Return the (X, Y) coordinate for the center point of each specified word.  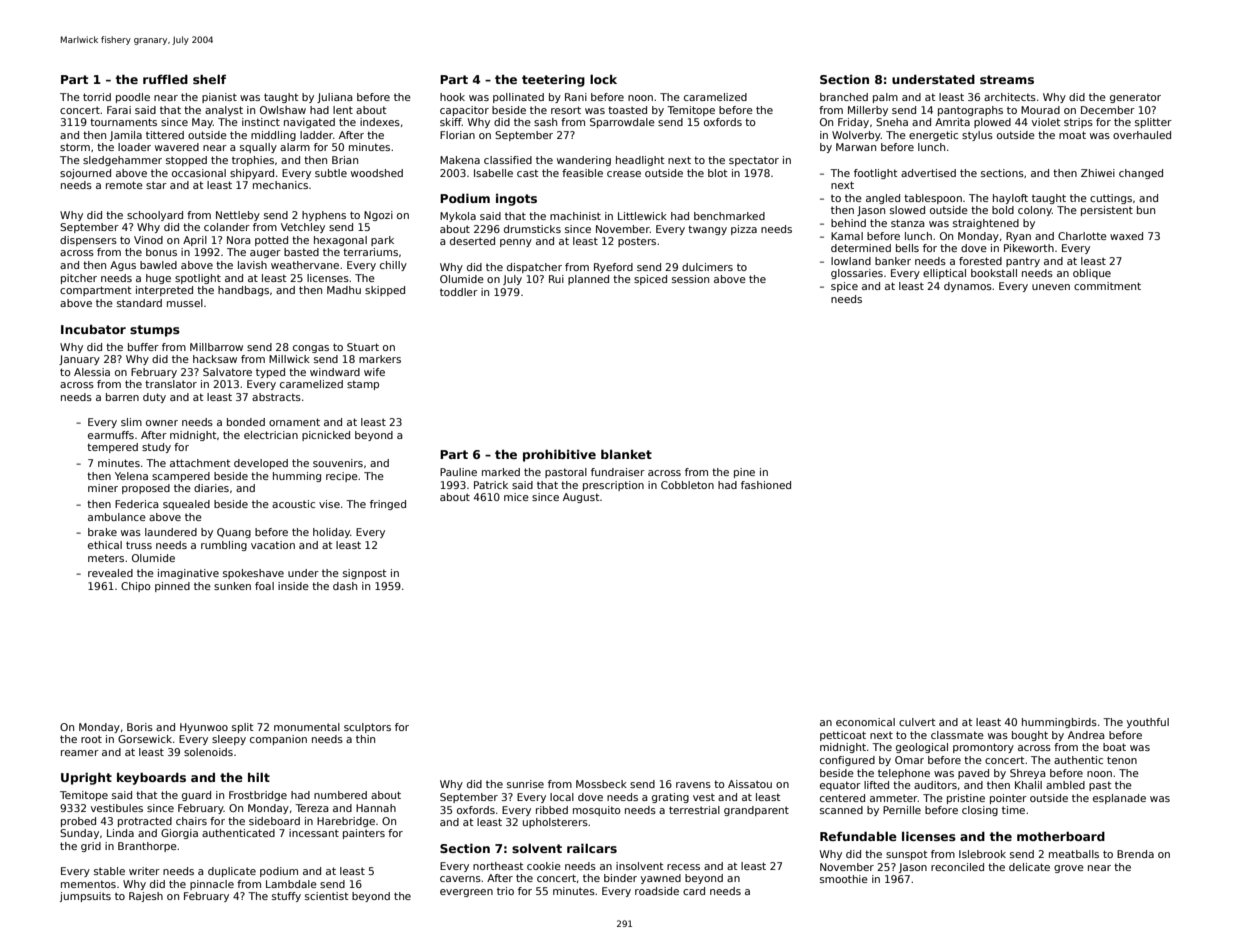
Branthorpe (147, 847)
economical (865, 722)
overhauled (1142, 135)
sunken (232, 586)
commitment (1107, 286)
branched (844, 97)
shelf (209, 79)
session (690, 279)
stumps (155, 331)
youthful (1148, 723)
